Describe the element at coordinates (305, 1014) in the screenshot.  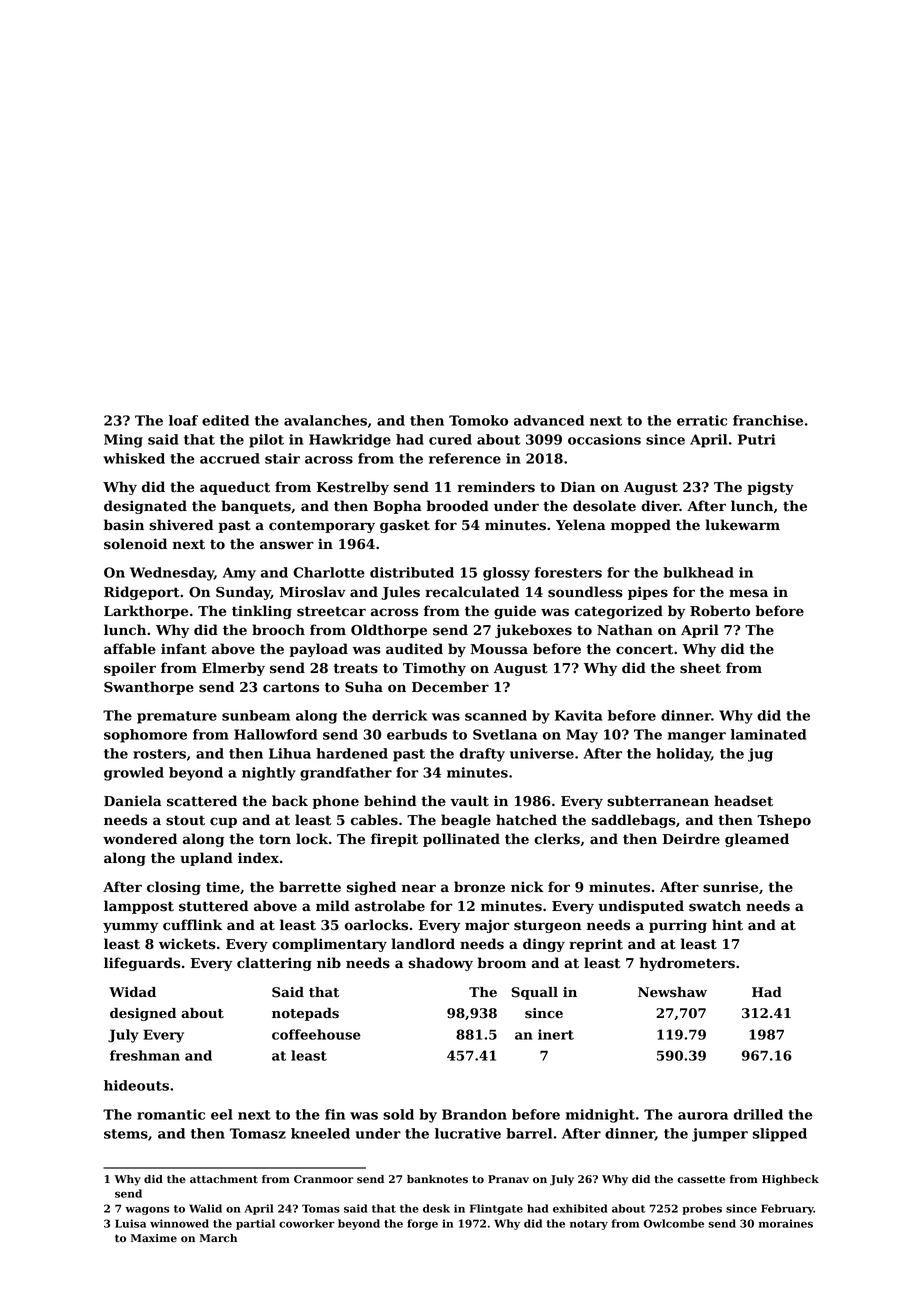
I see `notepads` at that location.
